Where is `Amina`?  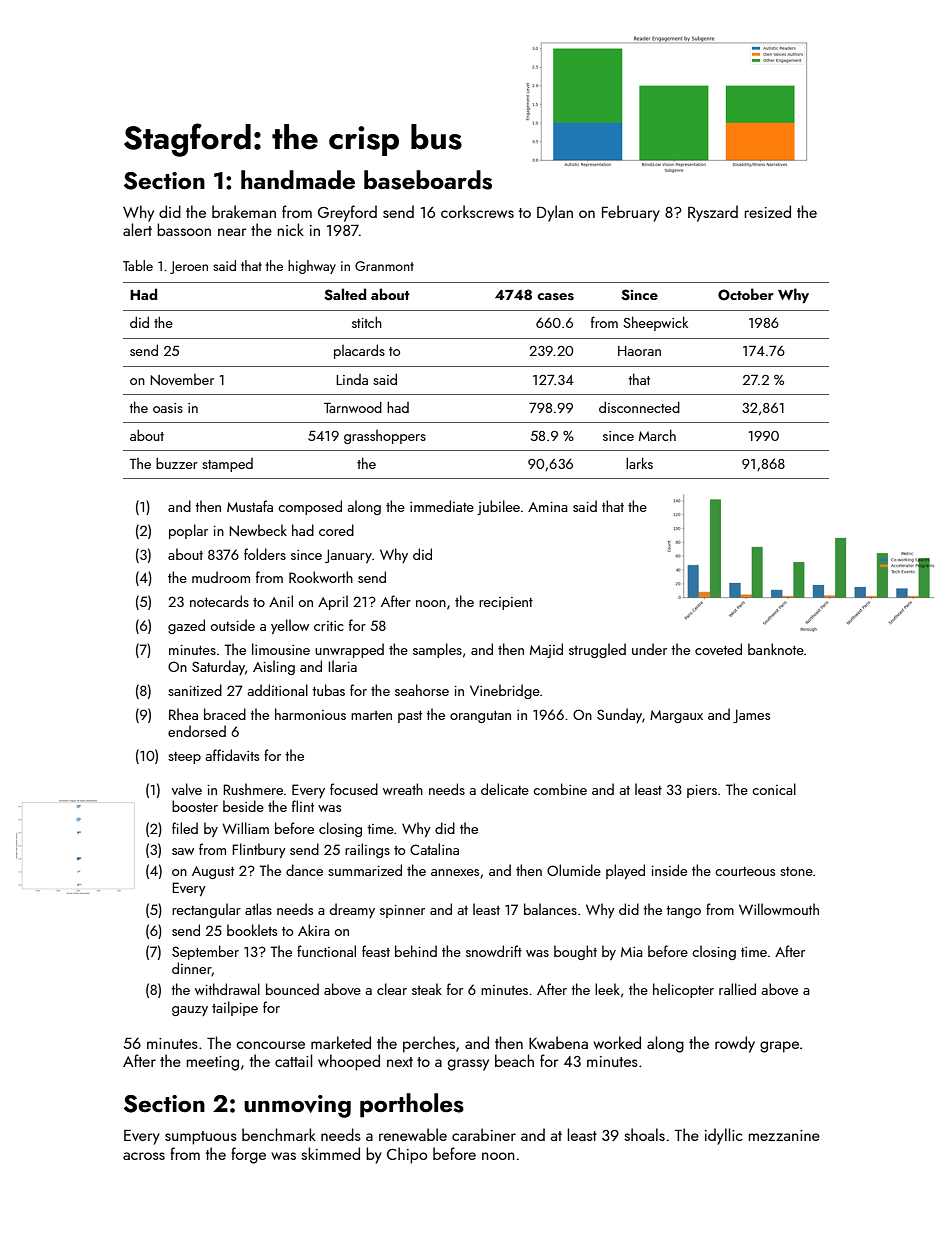
Amina is located at coordinates (548, 507).
